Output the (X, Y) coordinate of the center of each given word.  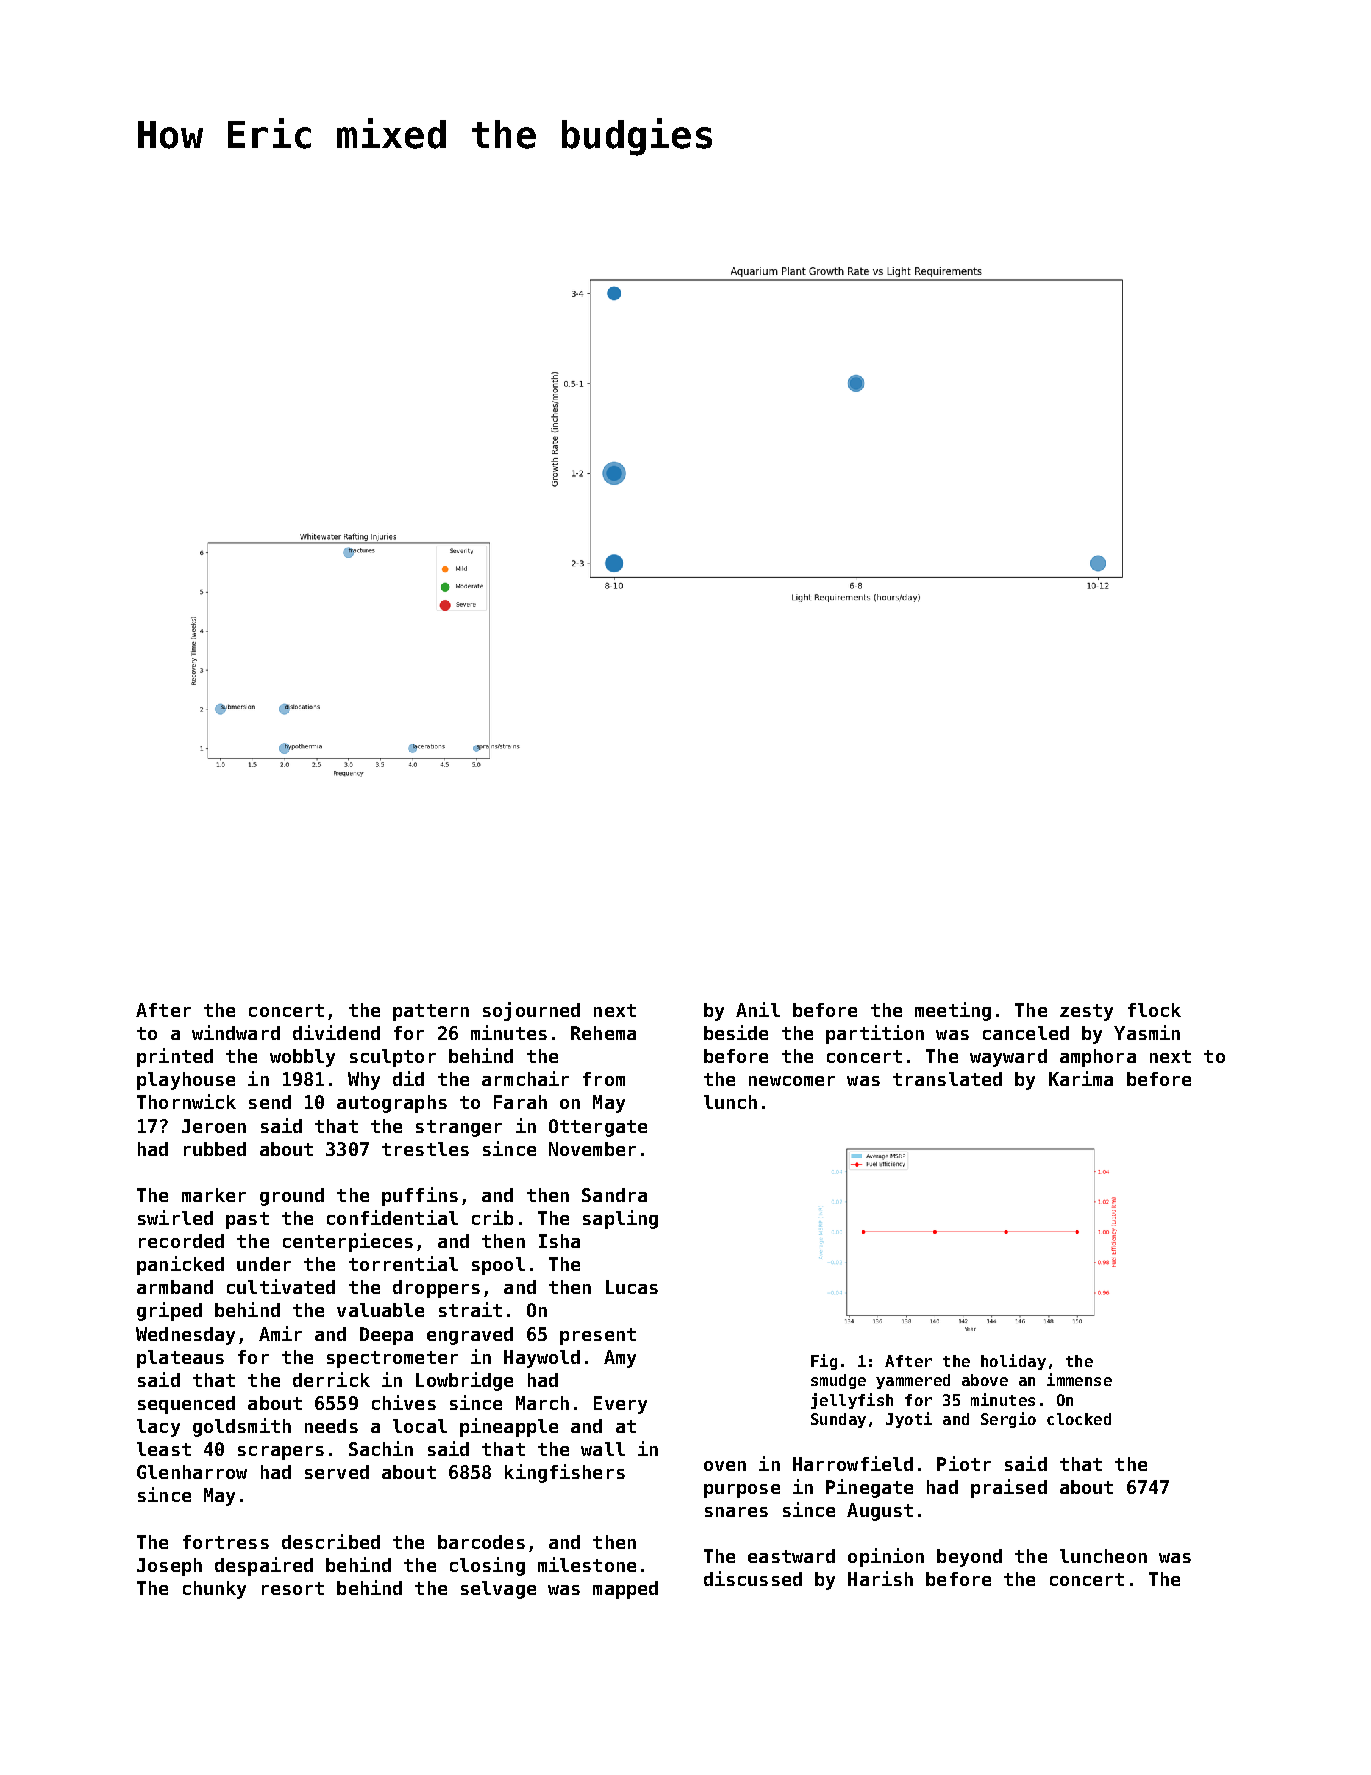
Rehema (603, 1033)
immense (1079, 1379)
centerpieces (348, 1242)
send (270, 1102)
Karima (1081, 1078)
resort (293, 1588)
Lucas (632, 1287)
